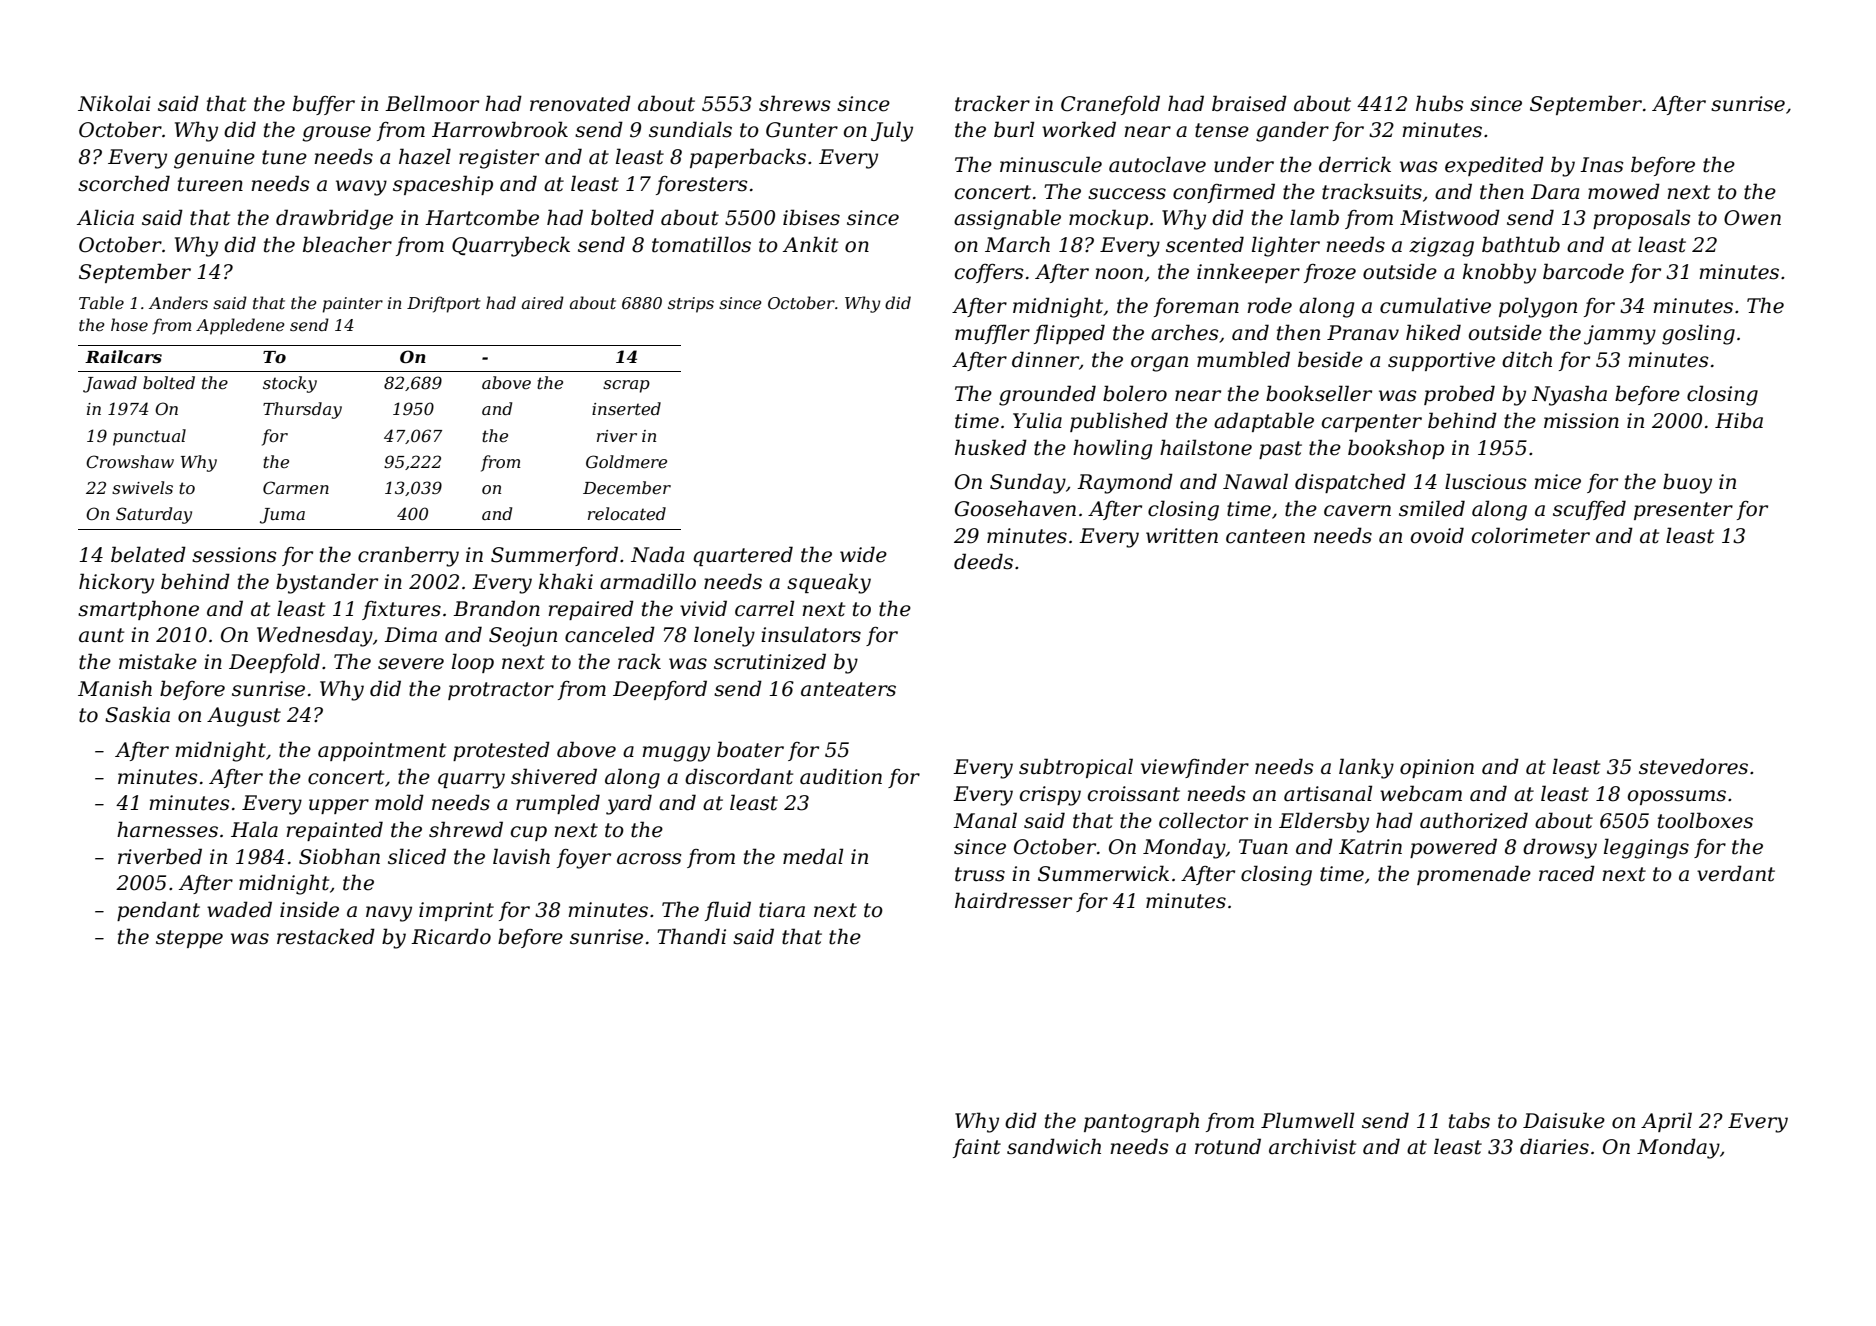 The height and width of the screenshot is (1326, 1876). What do you see at coordinates (451, 936) in the screenshot?
I see `Ricardo` at bounding box center [451, 936].
